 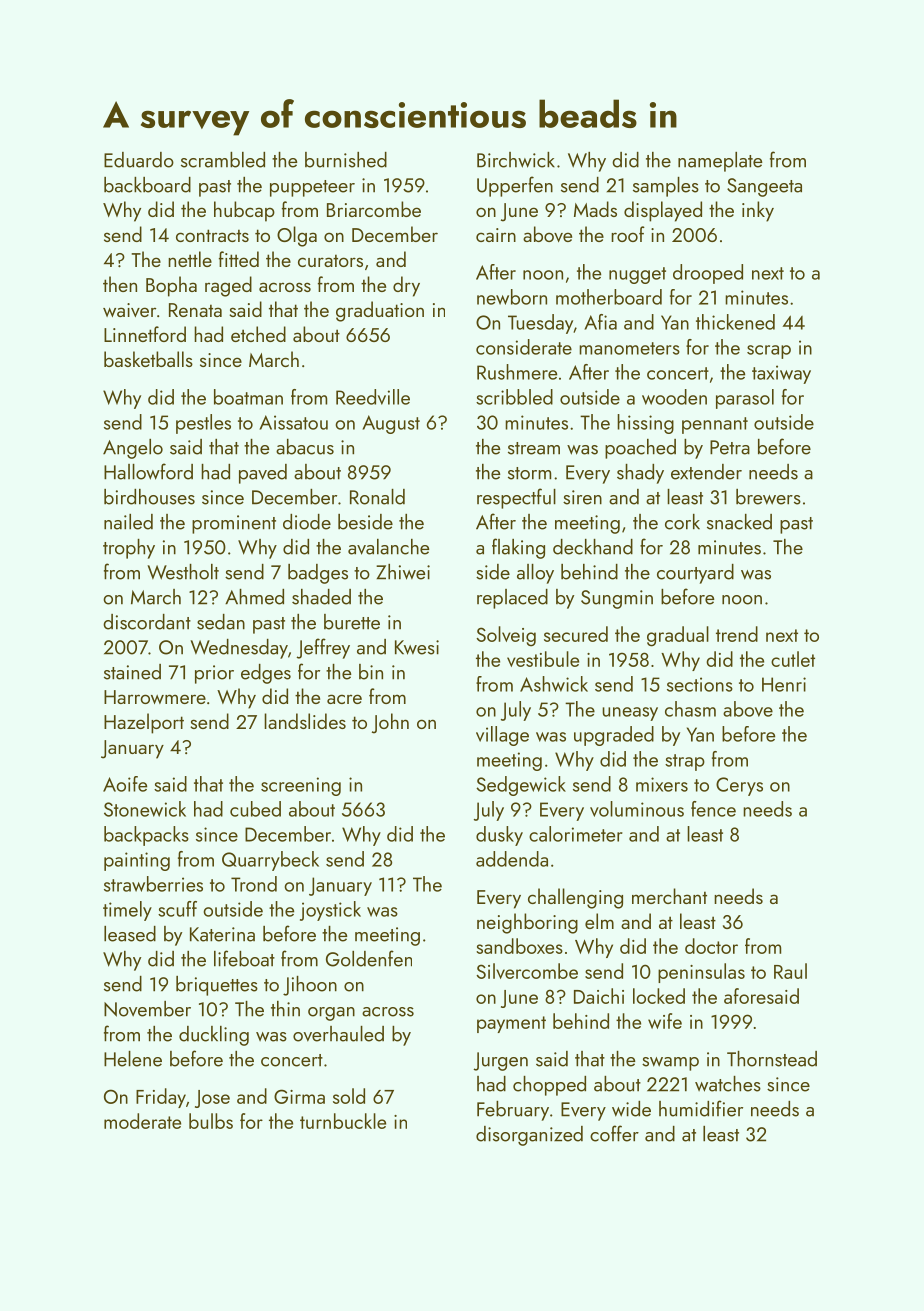 I want to click on waiver, so click(x=129, y=310).
